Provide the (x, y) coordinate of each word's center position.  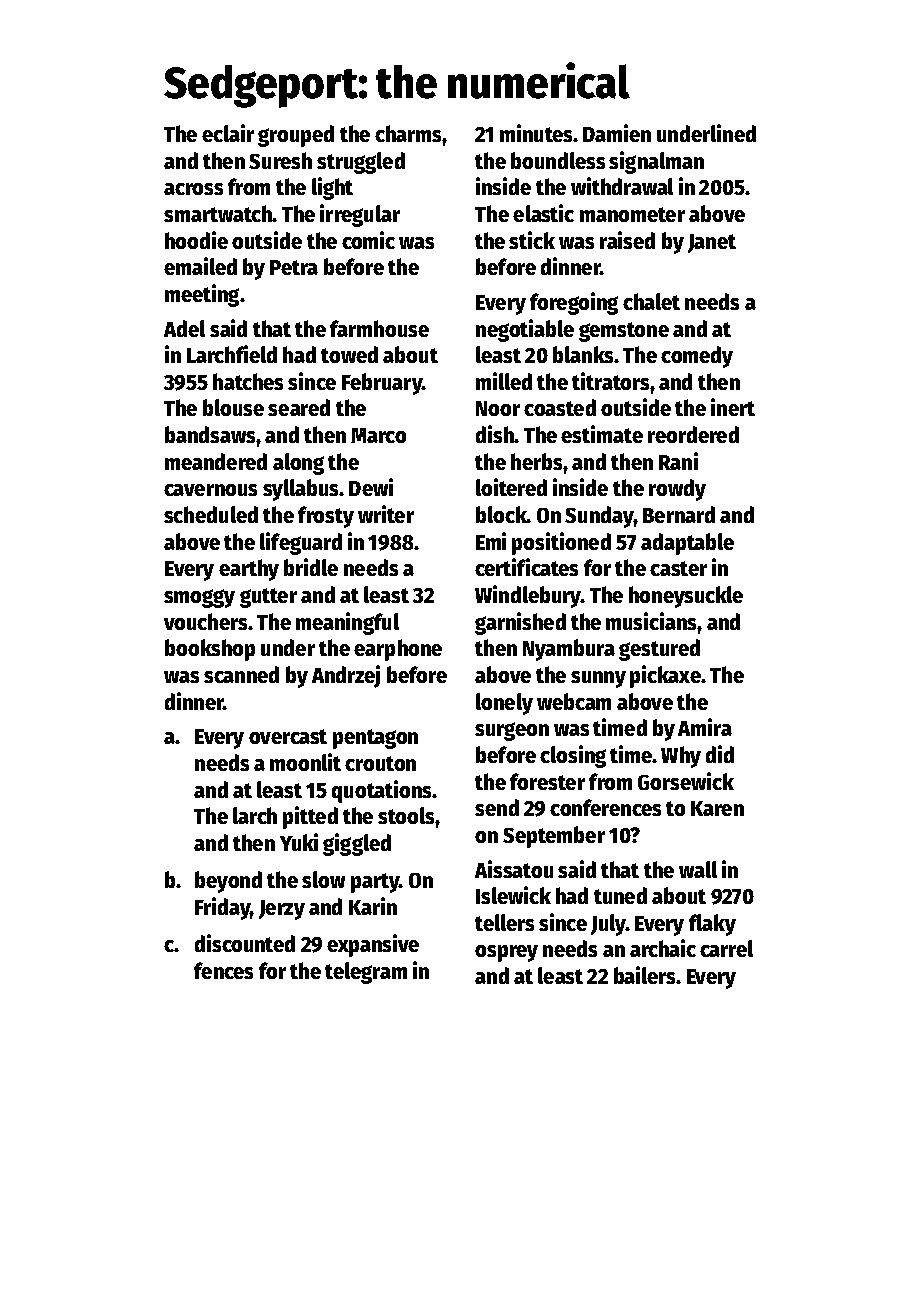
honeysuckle (686, 597)
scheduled (211, 514)
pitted (310, 817)
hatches (248, 381)
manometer (632, 214)
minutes (536, 133)
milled (504, 381)
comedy (697, 357)
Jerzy (282, 910)
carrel (726, 948)
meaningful (347, 623)
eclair (228, 133)
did (720, 754)
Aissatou (514, 869)
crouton (380, 763)
